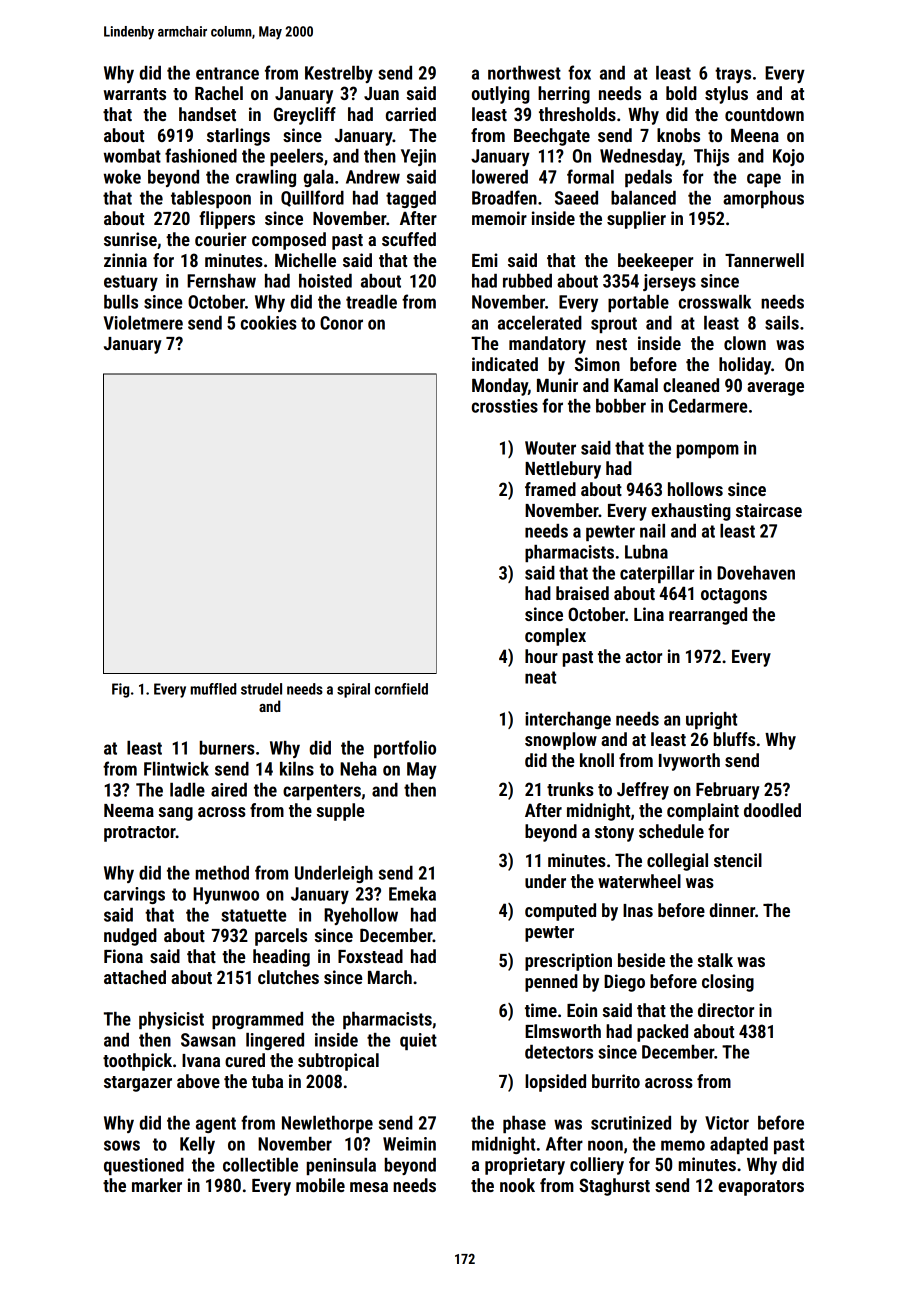  I want to click on detectors, so click(559, 1052).
